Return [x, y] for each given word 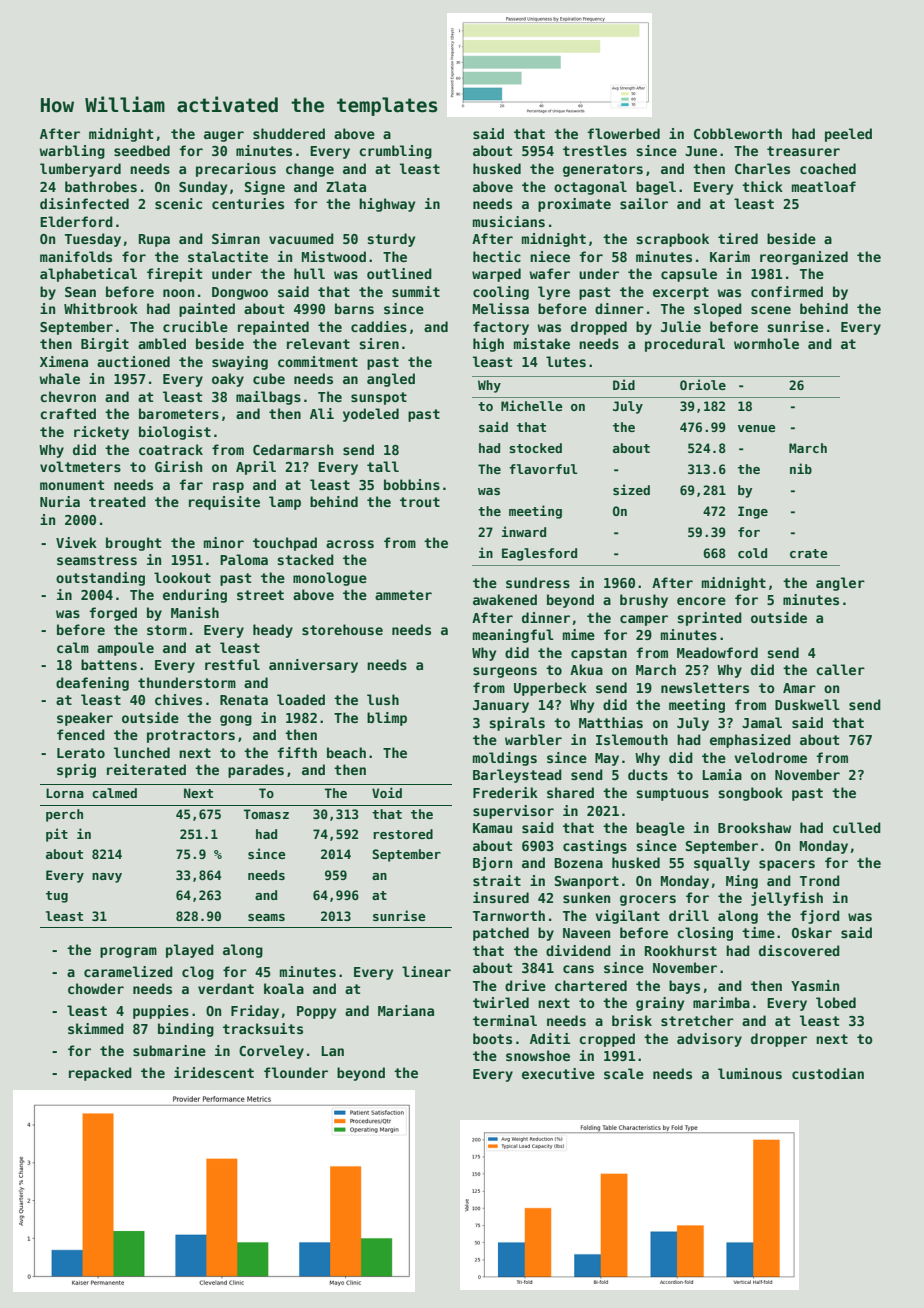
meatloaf [824, 186]
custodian [828, 1073]
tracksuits [263, 1028]
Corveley [271, 1052]
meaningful [513, 636]
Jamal [762, 722]
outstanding [100, 579]
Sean [80, 292]
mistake [542, 343]
